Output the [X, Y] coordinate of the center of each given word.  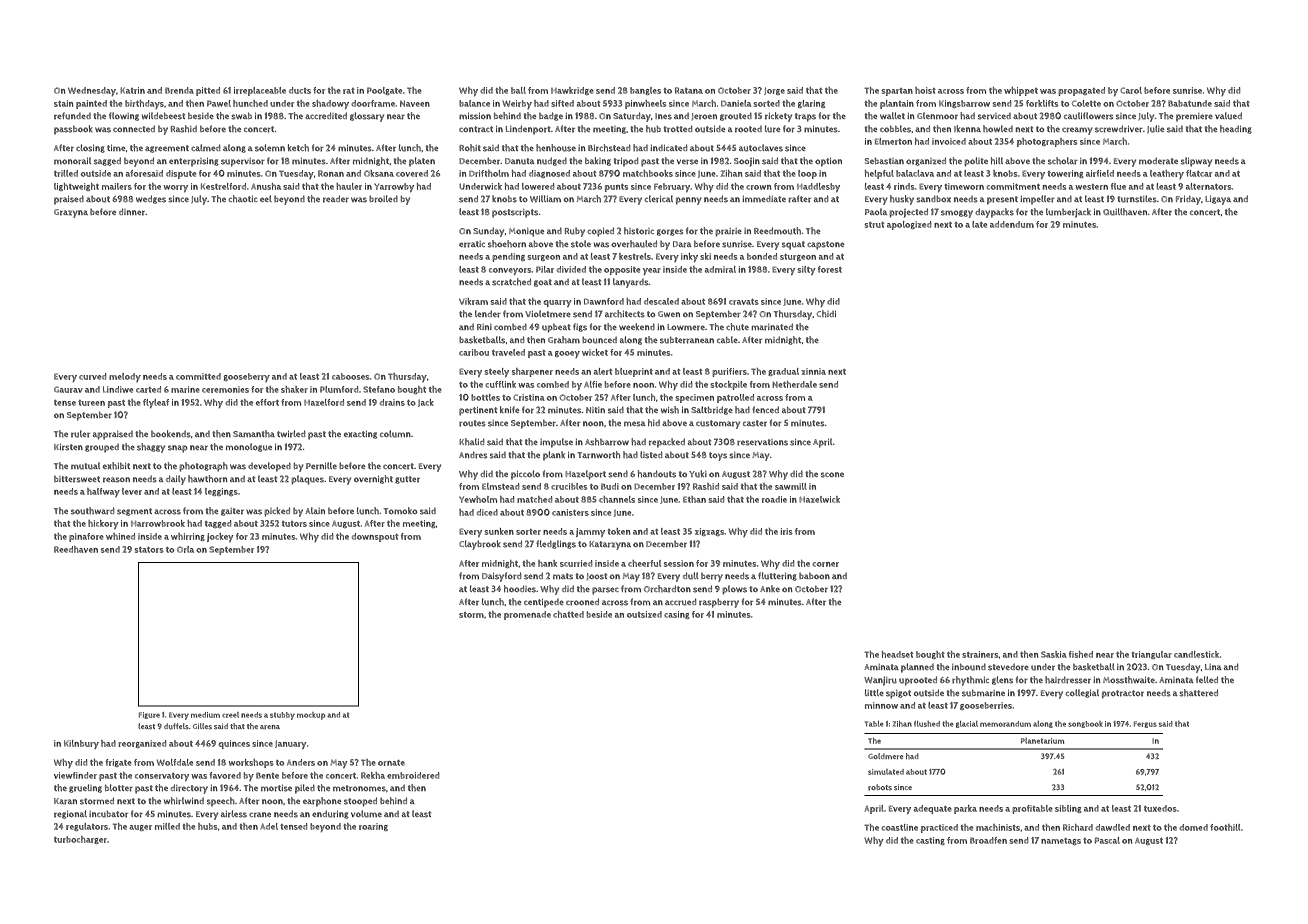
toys [718, 456]
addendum [1012, 224]
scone [832, 475]
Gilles [202, 726]
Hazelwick [819, 499]
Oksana [379, 173]
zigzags [709, 532]
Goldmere [885, 756]
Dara [682, 244]
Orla [185, 549]
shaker [294, 389]
